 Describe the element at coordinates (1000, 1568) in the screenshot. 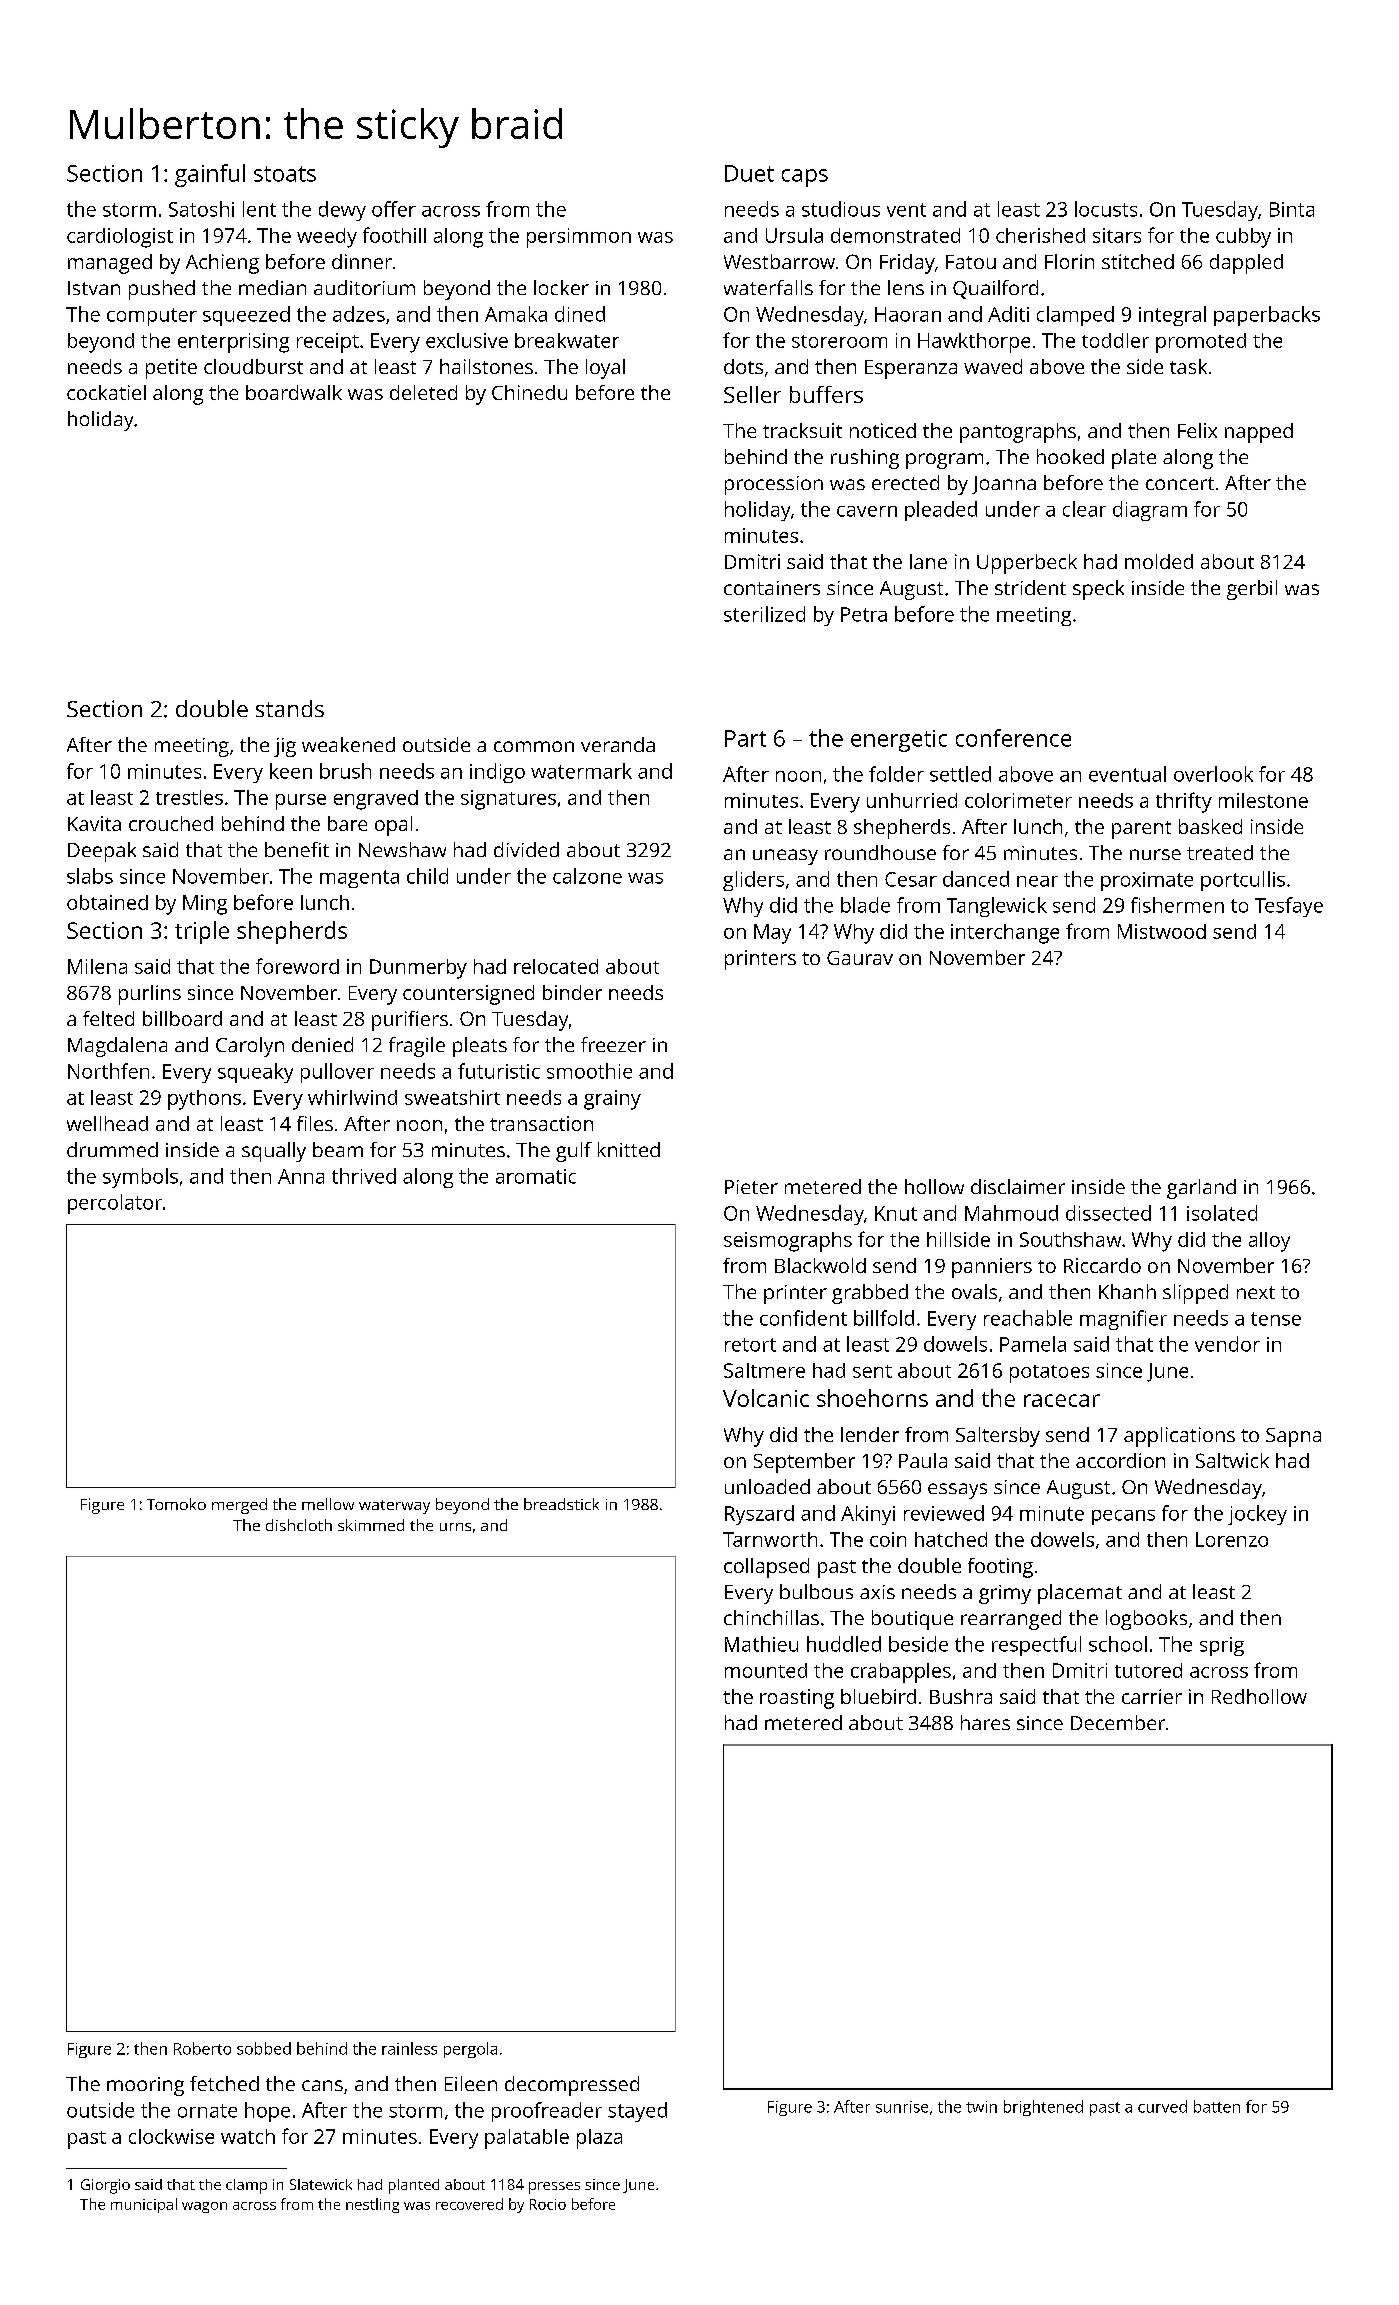

I see `footing` at that location.
